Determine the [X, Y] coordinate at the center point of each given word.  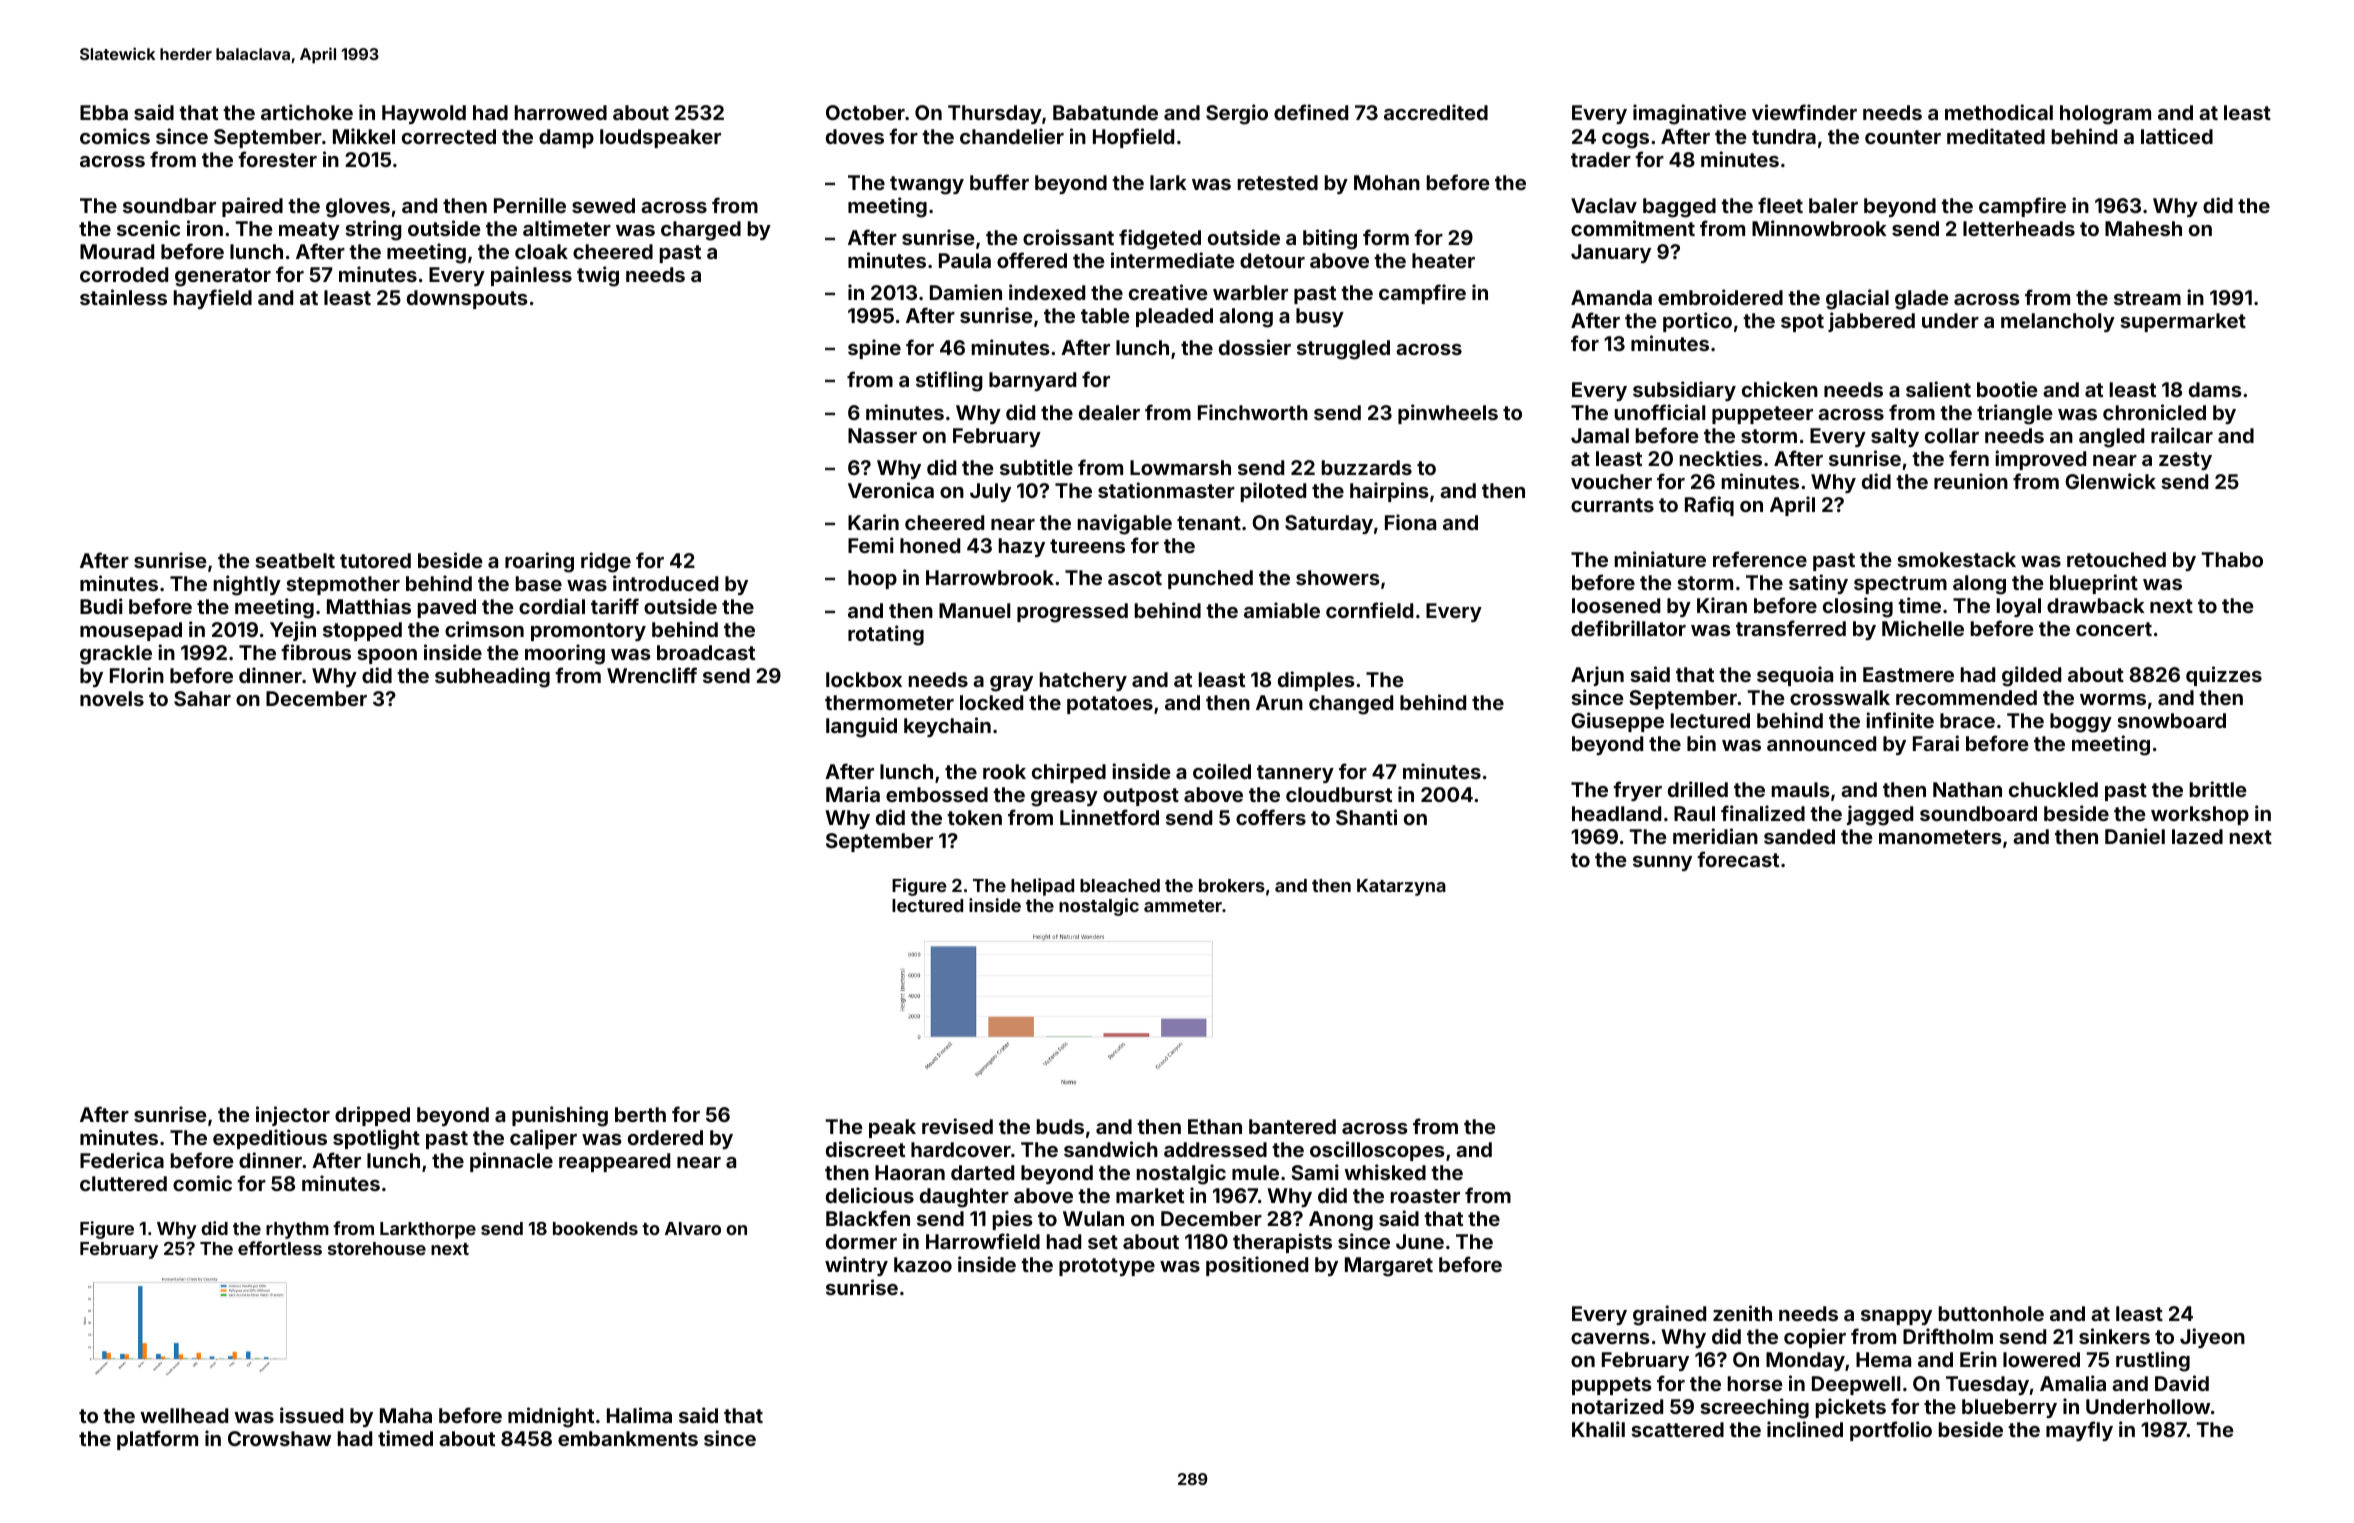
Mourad [117, 251]
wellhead [184, 1415]
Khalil [1598, 1429]
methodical [1999, 112]
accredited [1436, 112]
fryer [1637, 791]
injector [293, 1116]
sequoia [1795, 676]
